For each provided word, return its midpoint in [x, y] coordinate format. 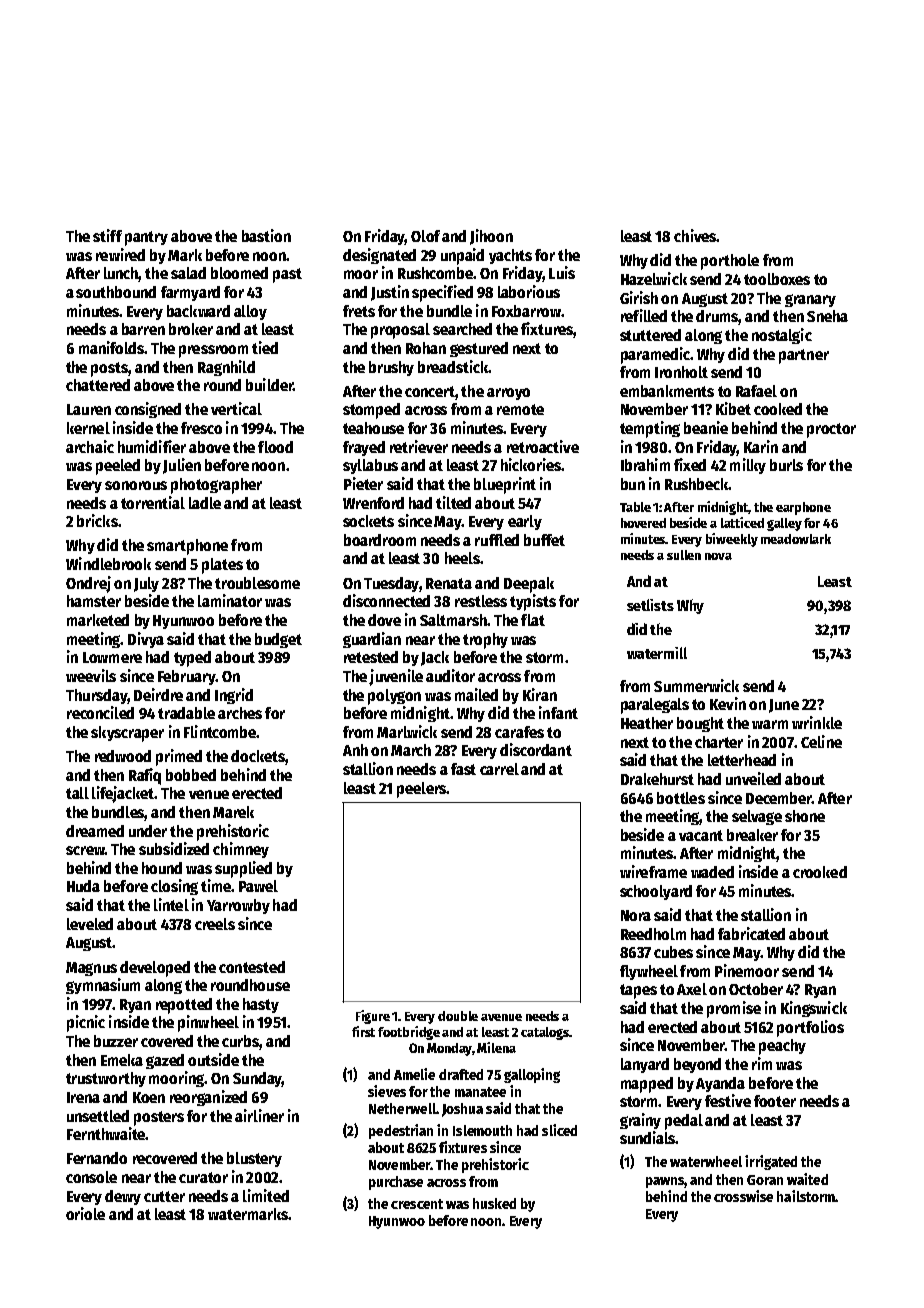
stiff [107, 235]
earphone [803, 508]
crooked [820, 872]
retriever [419, 446]
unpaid [462, 256]
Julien [182, 466]
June [784, 706]
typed [192, 659]
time [216, 885]
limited [266, 1195]
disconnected [386, 600]
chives [695, 235]
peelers [422, 790]
